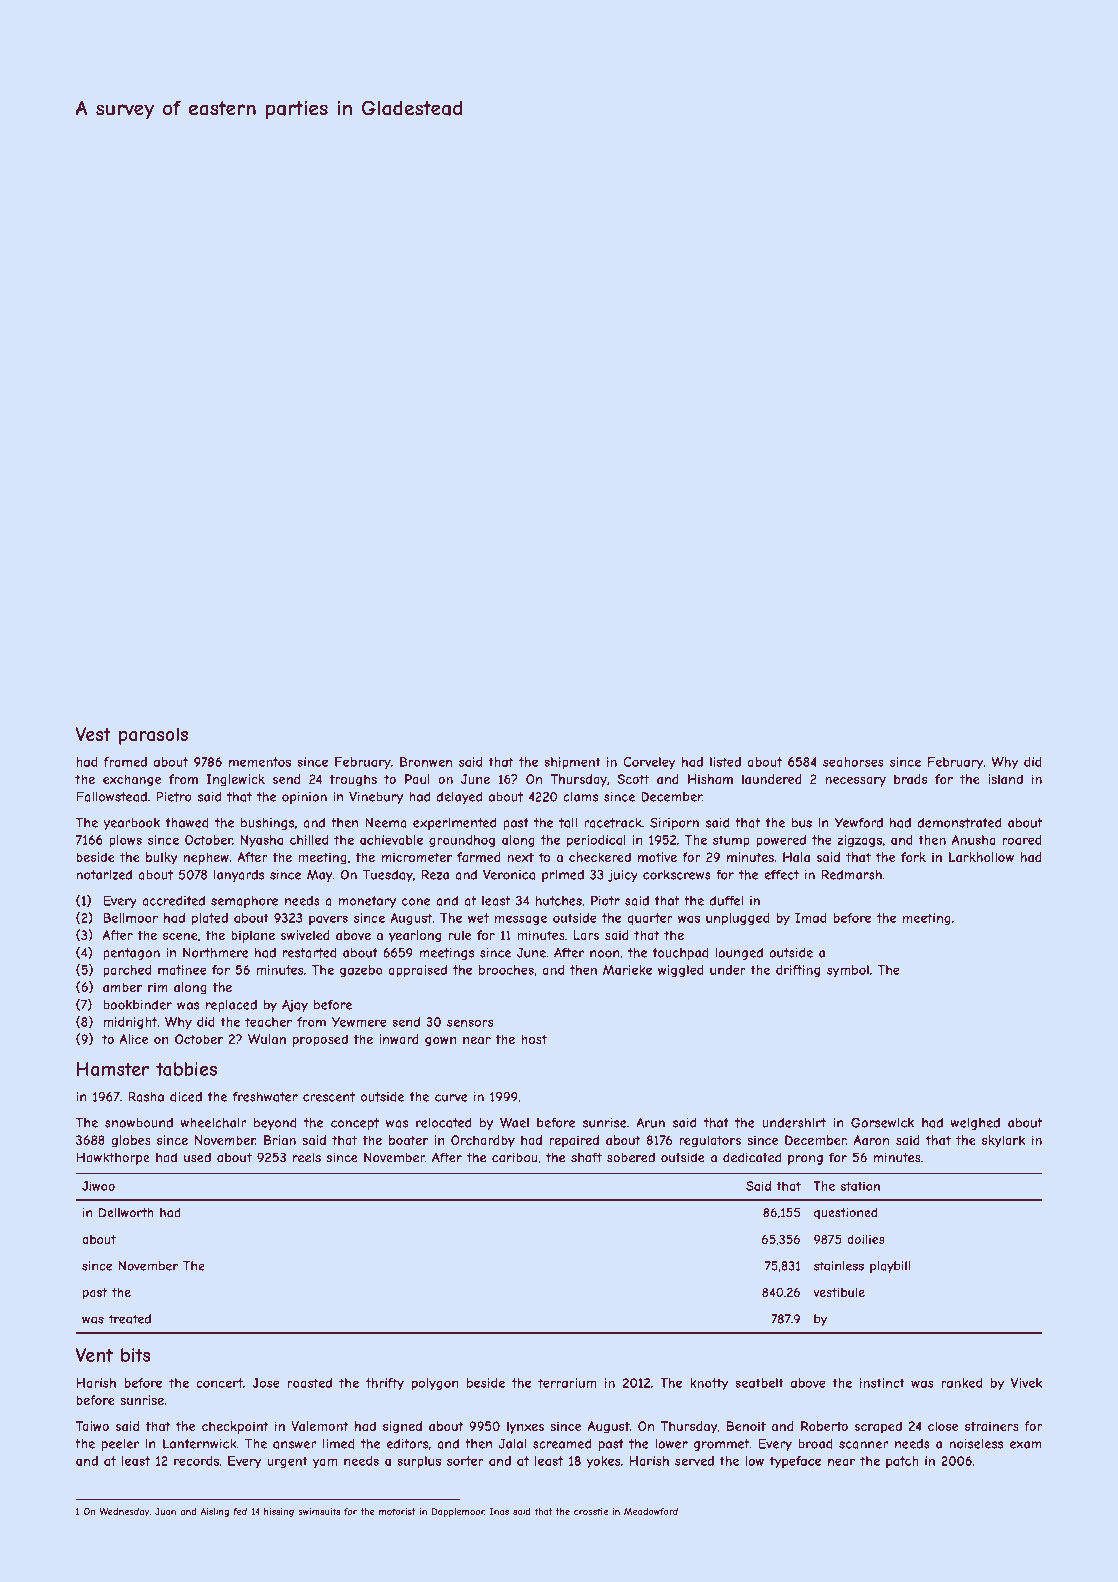 The height and width of the screenshot is (1582, 1118). I want to click on semaphore, so click(244, 902).
